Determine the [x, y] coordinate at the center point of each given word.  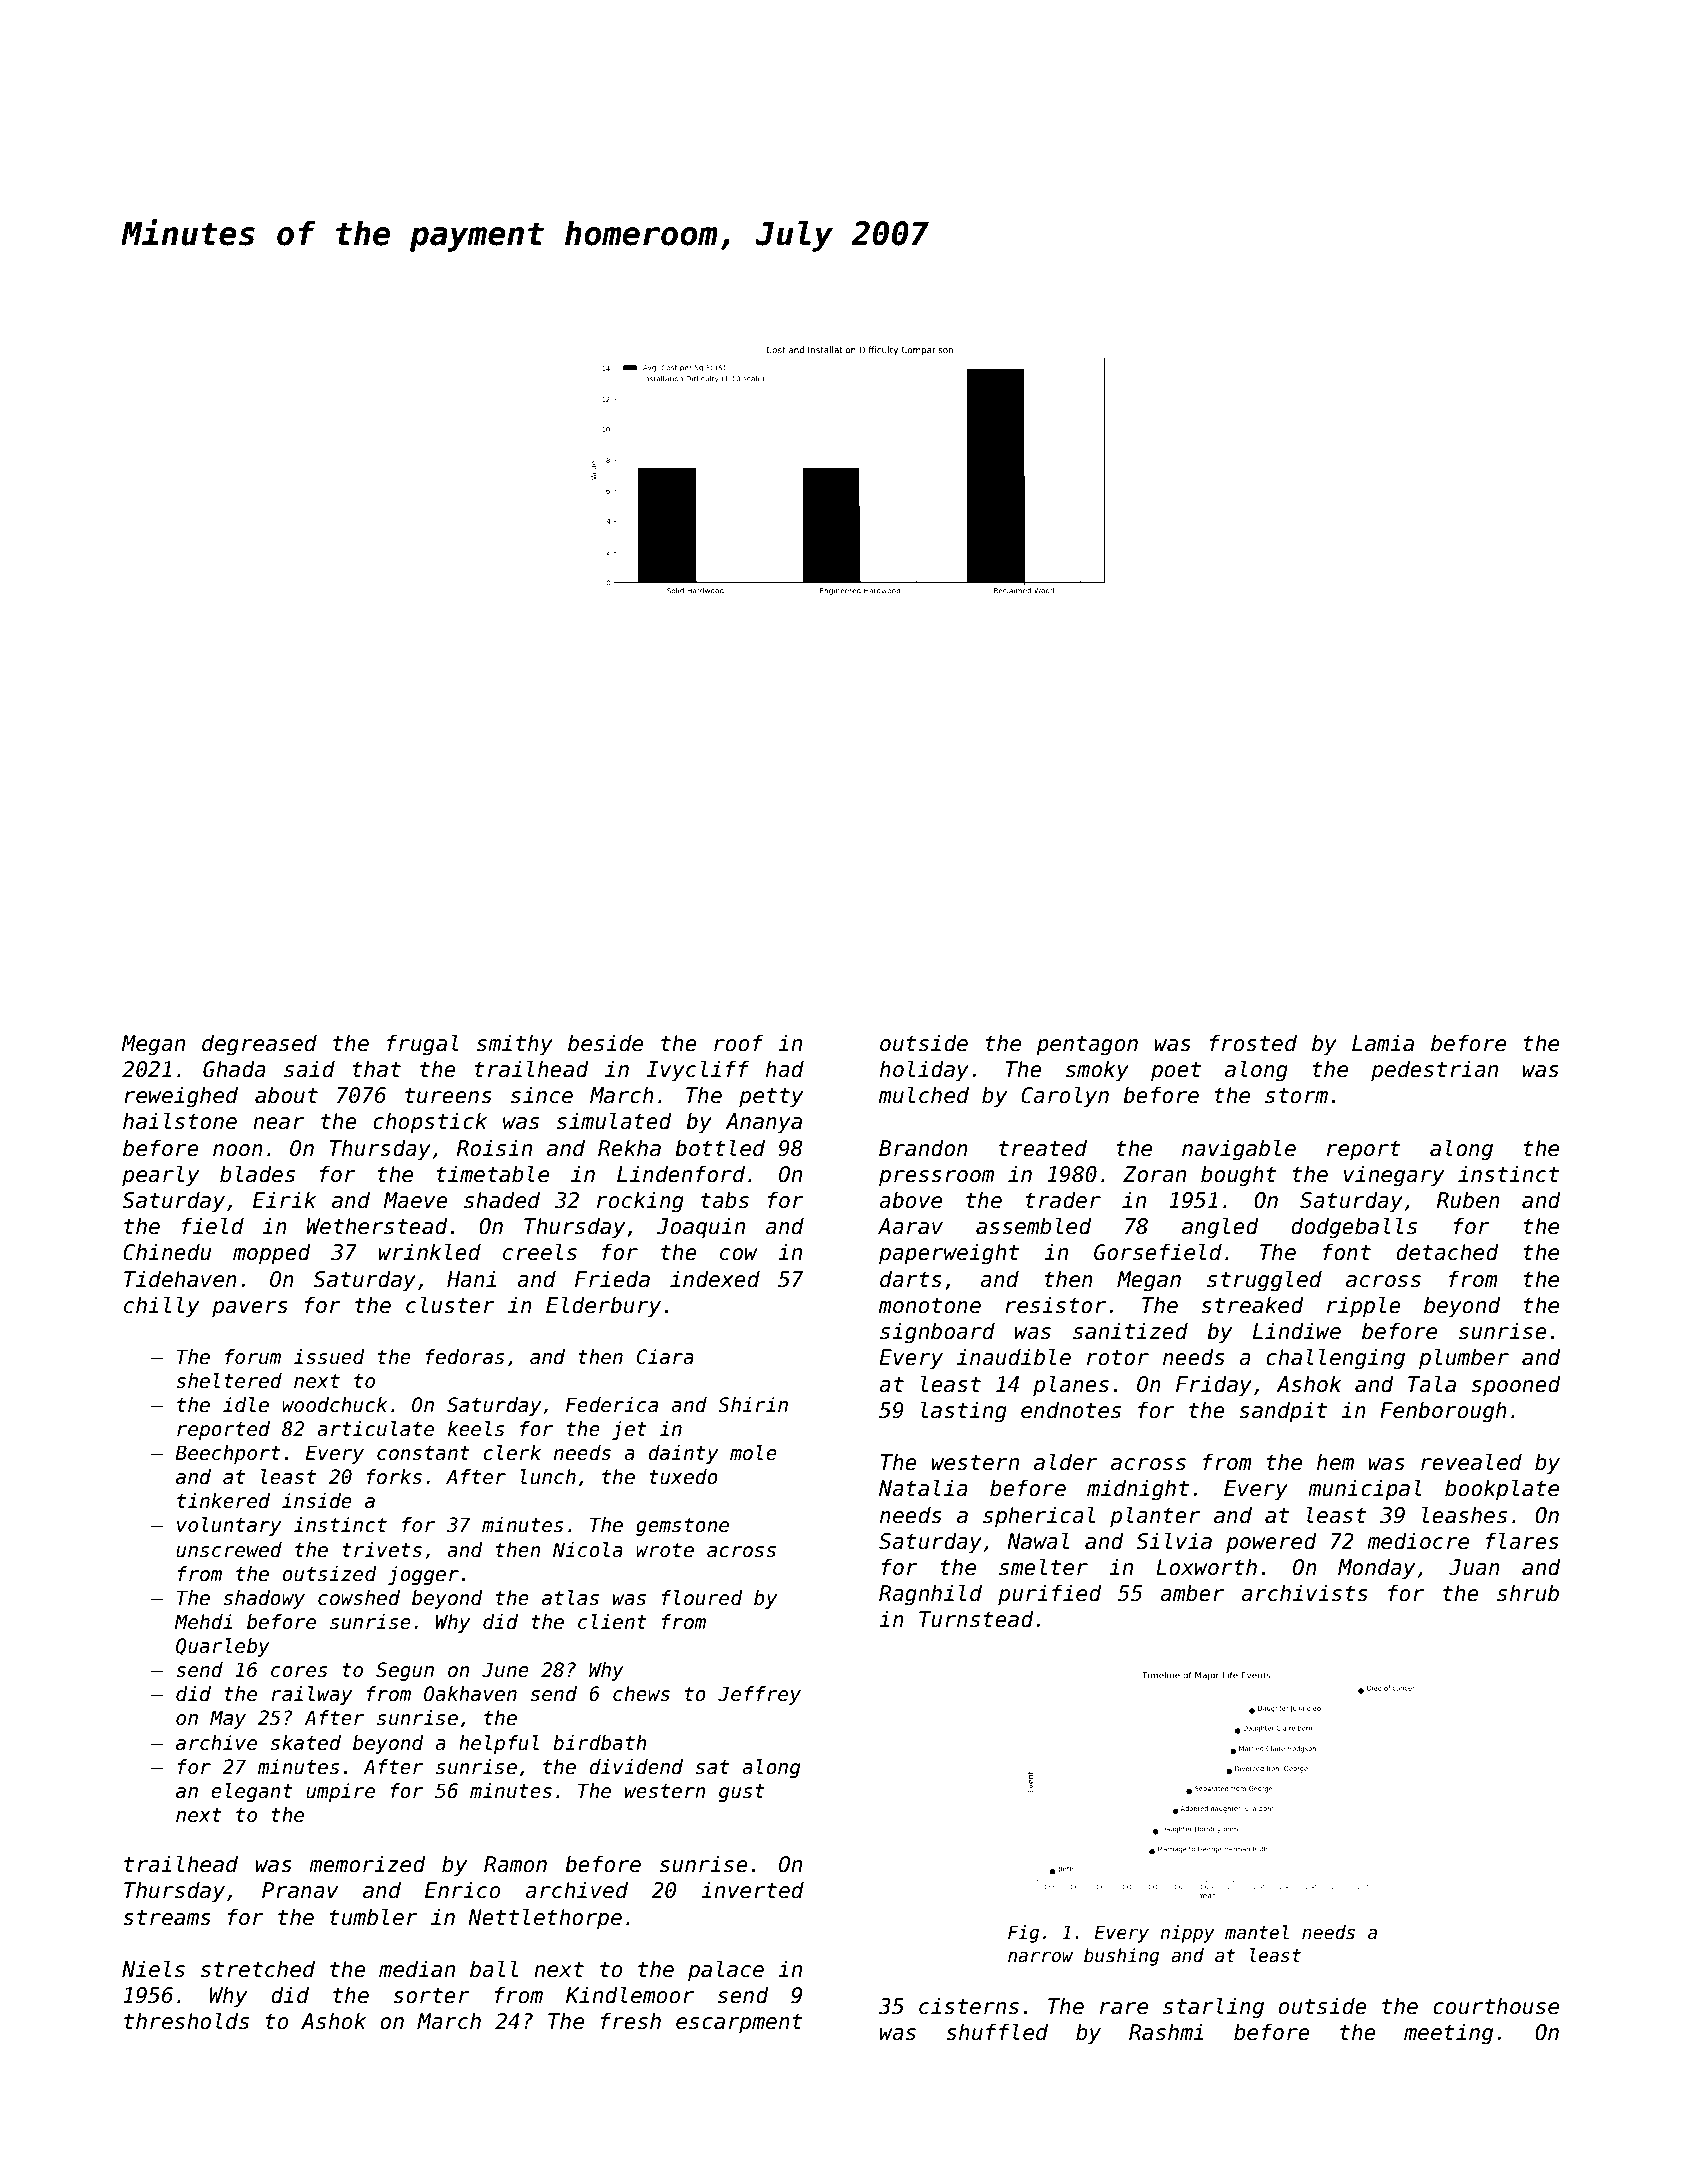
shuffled [997, 2032]
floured [702, 1598]
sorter [431, 1996]
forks [394, 1477]
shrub [1528, 1593]
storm [1296, 1096]
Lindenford [681, 1174]
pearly [160, 1176]
